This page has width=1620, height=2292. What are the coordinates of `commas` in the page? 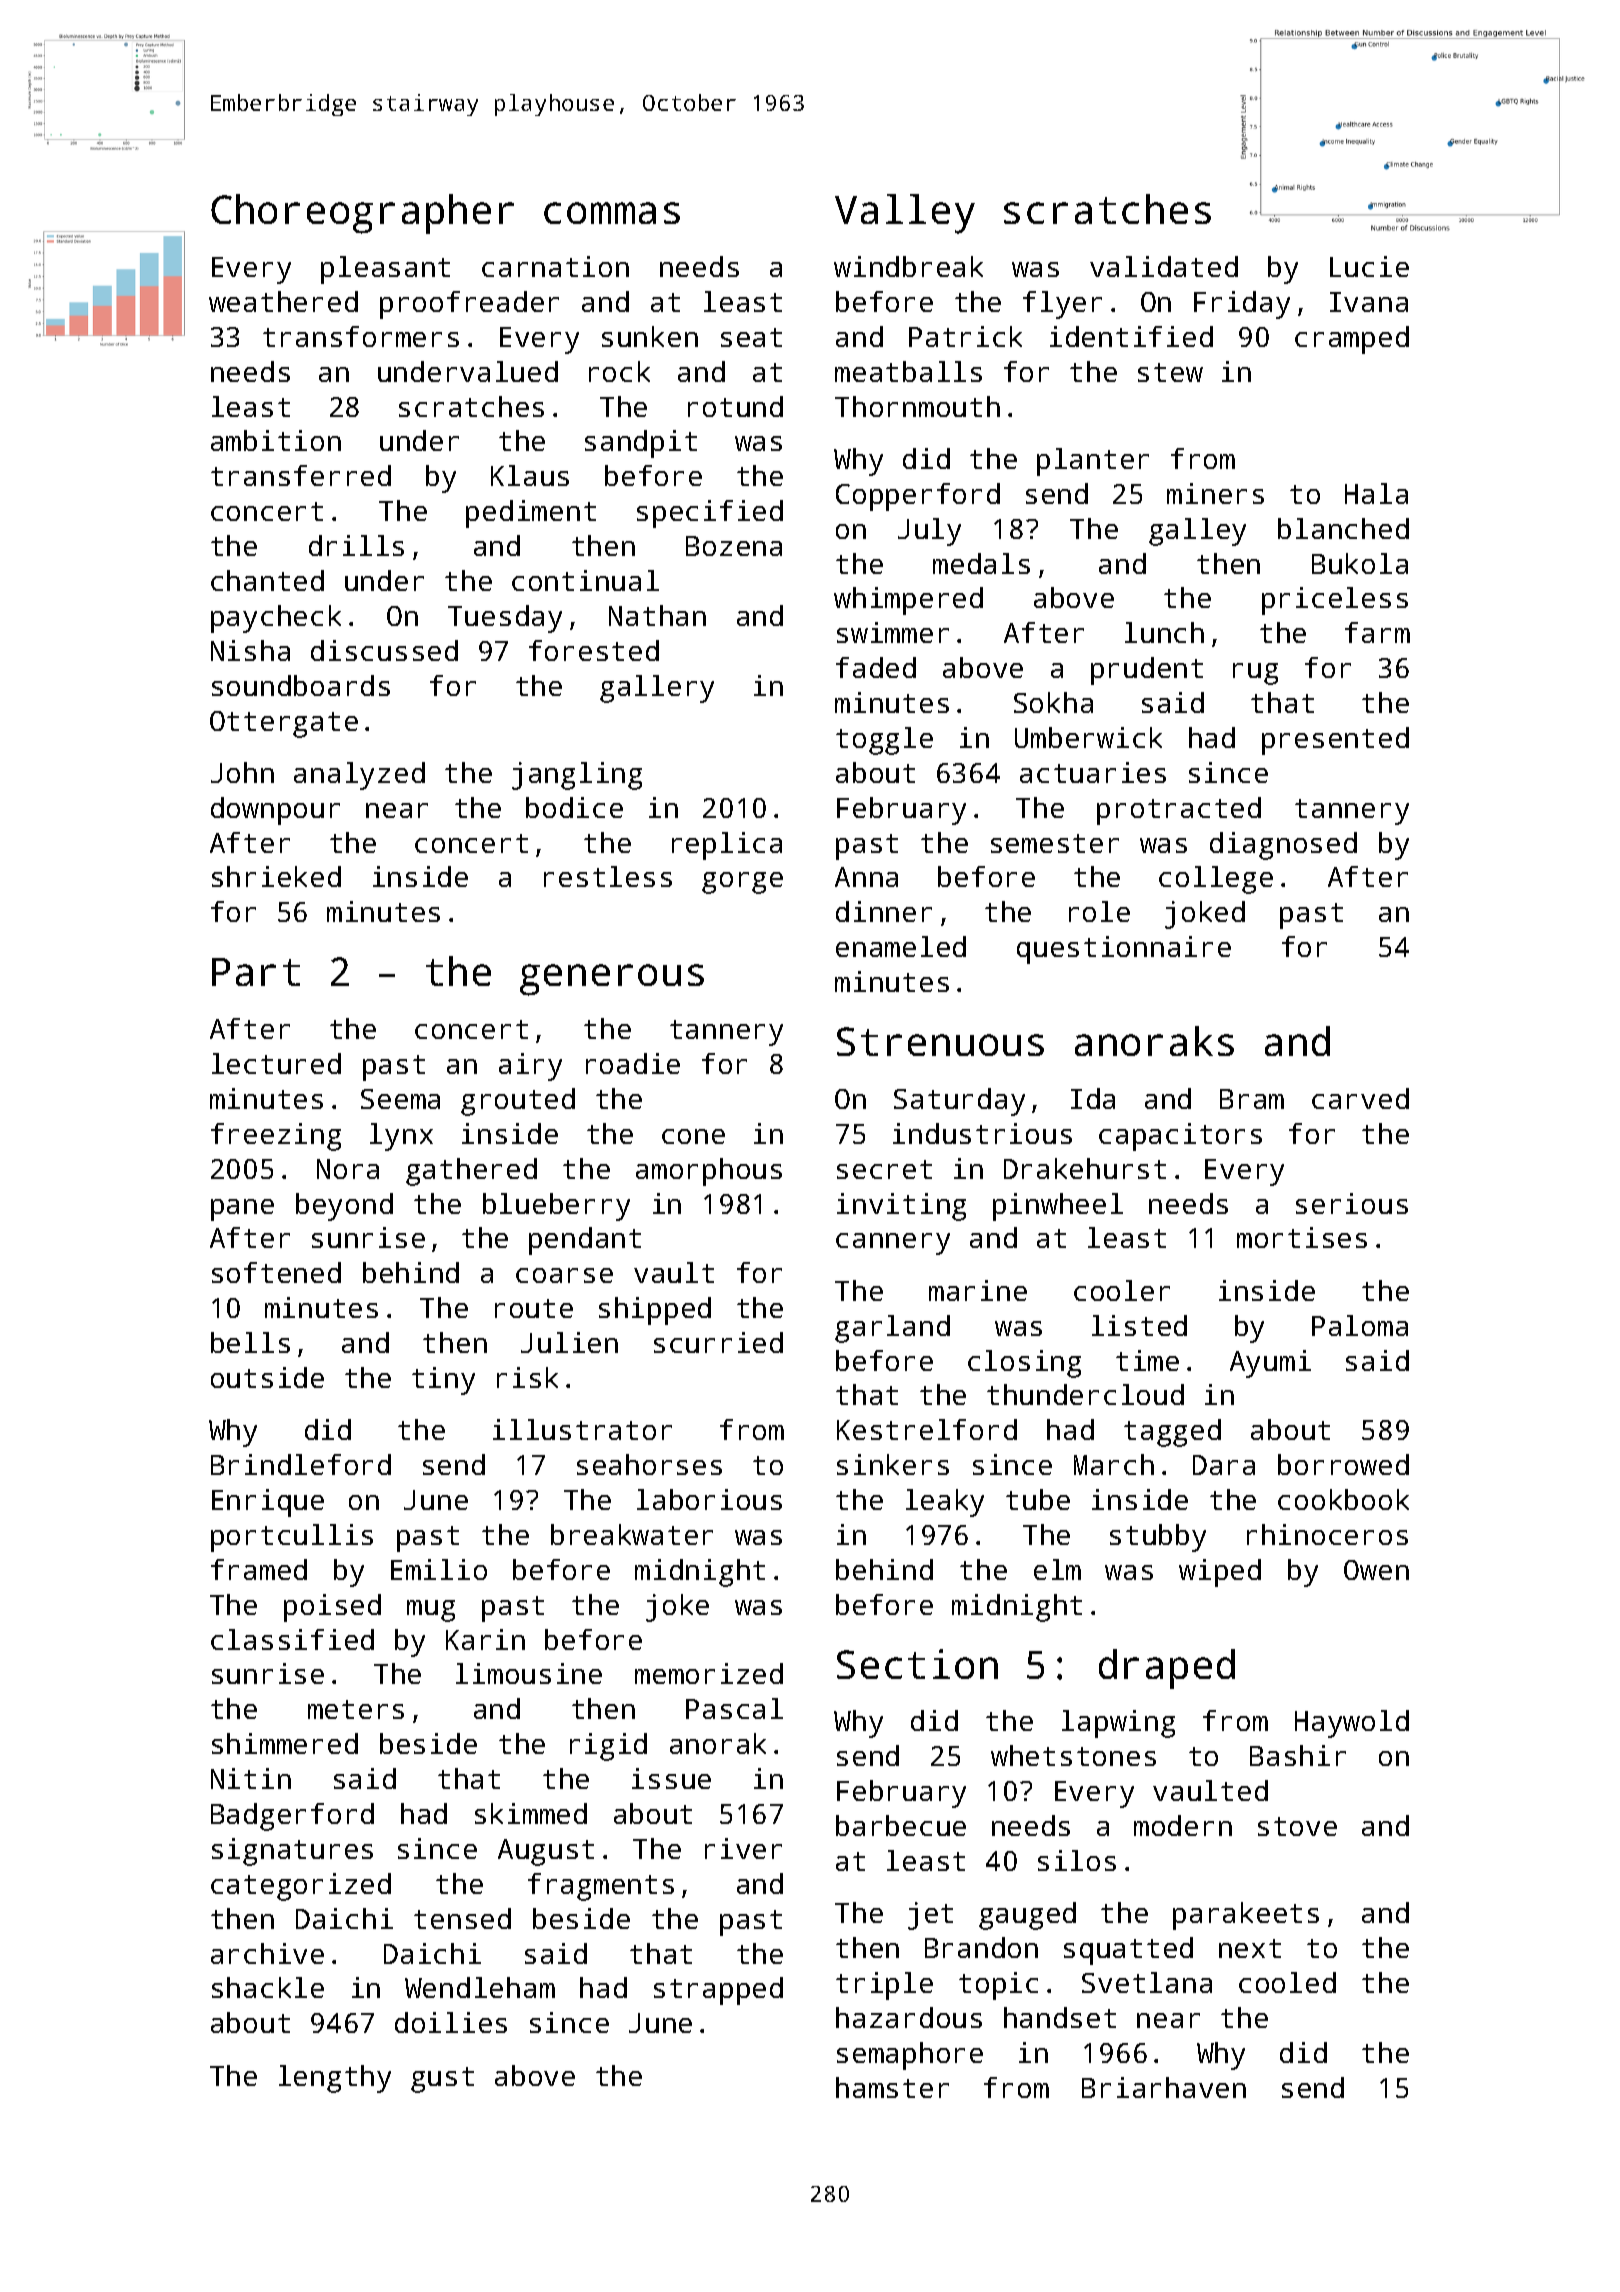 It's located at (612, 213).
